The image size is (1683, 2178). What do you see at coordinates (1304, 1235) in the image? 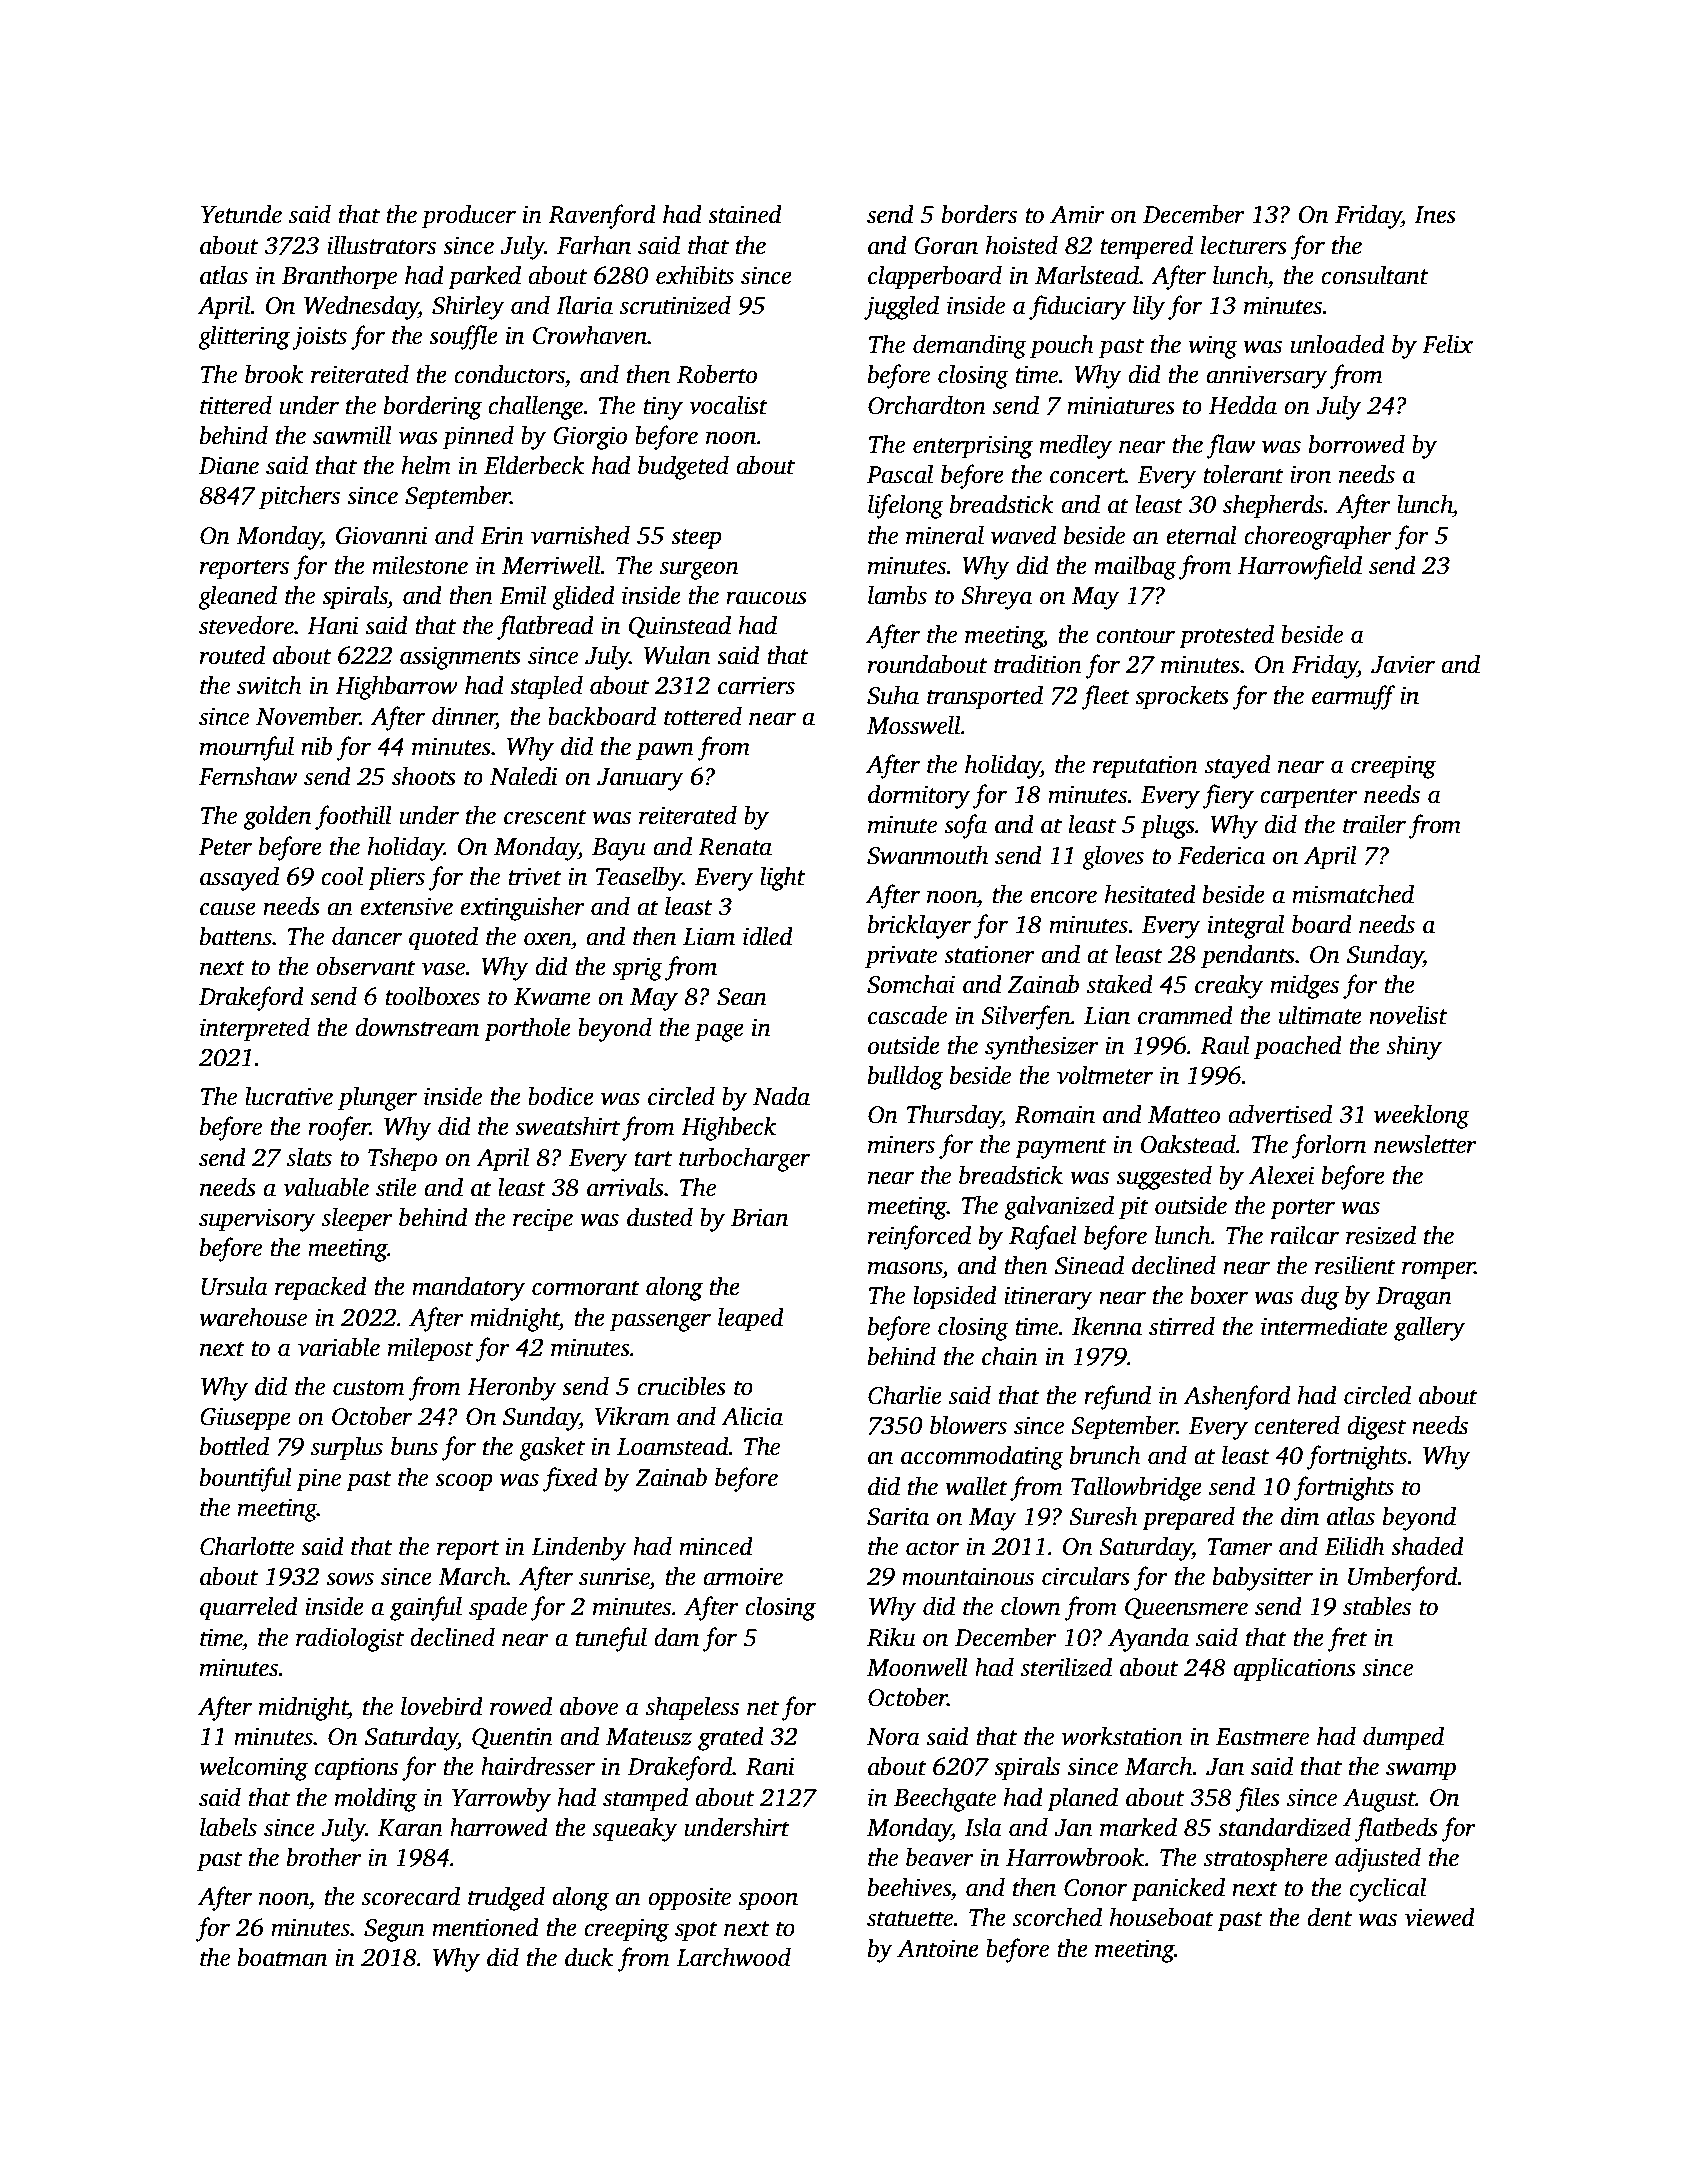
I see `railcar` at bounding box center [1304, 1235].
